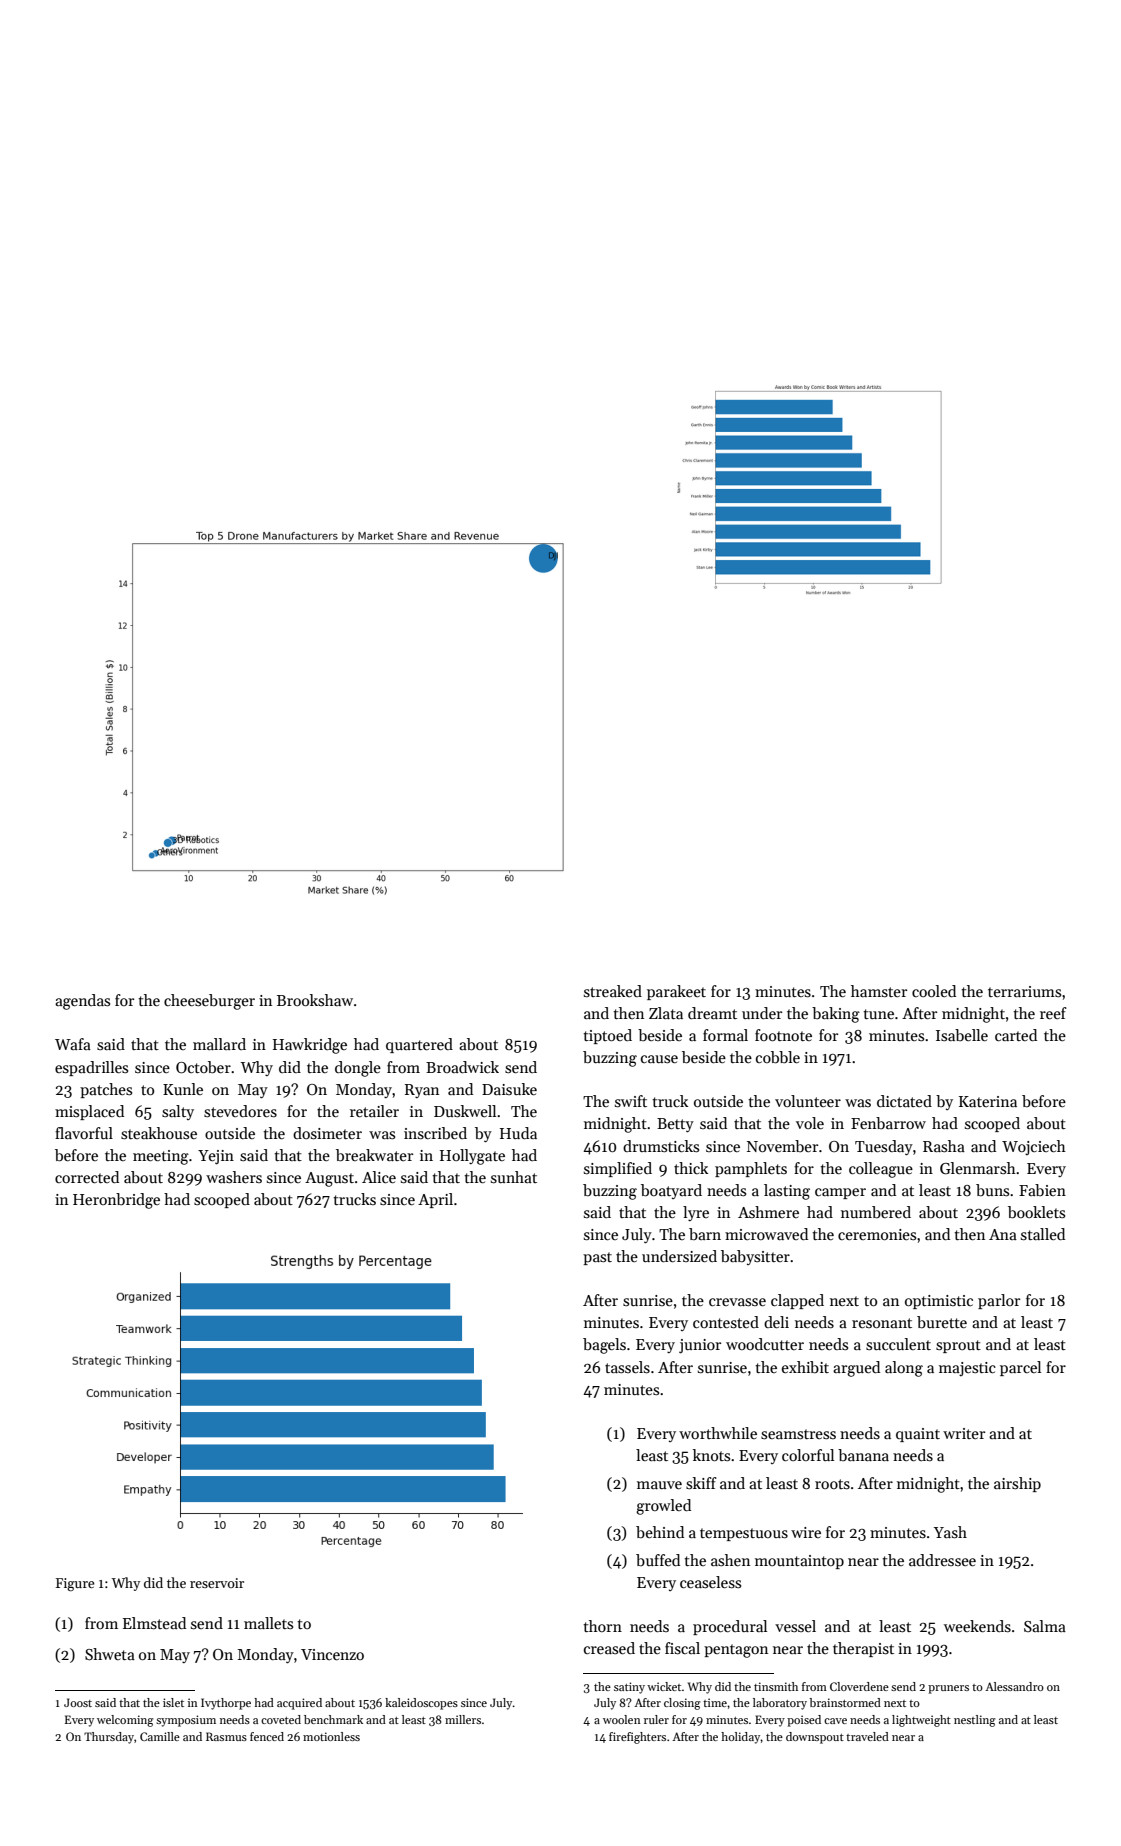 This screenshot has height=1846, width=1121. Describe the element at coordinates (160, 1736) in the screenshot. I see `Camille` at that location.
